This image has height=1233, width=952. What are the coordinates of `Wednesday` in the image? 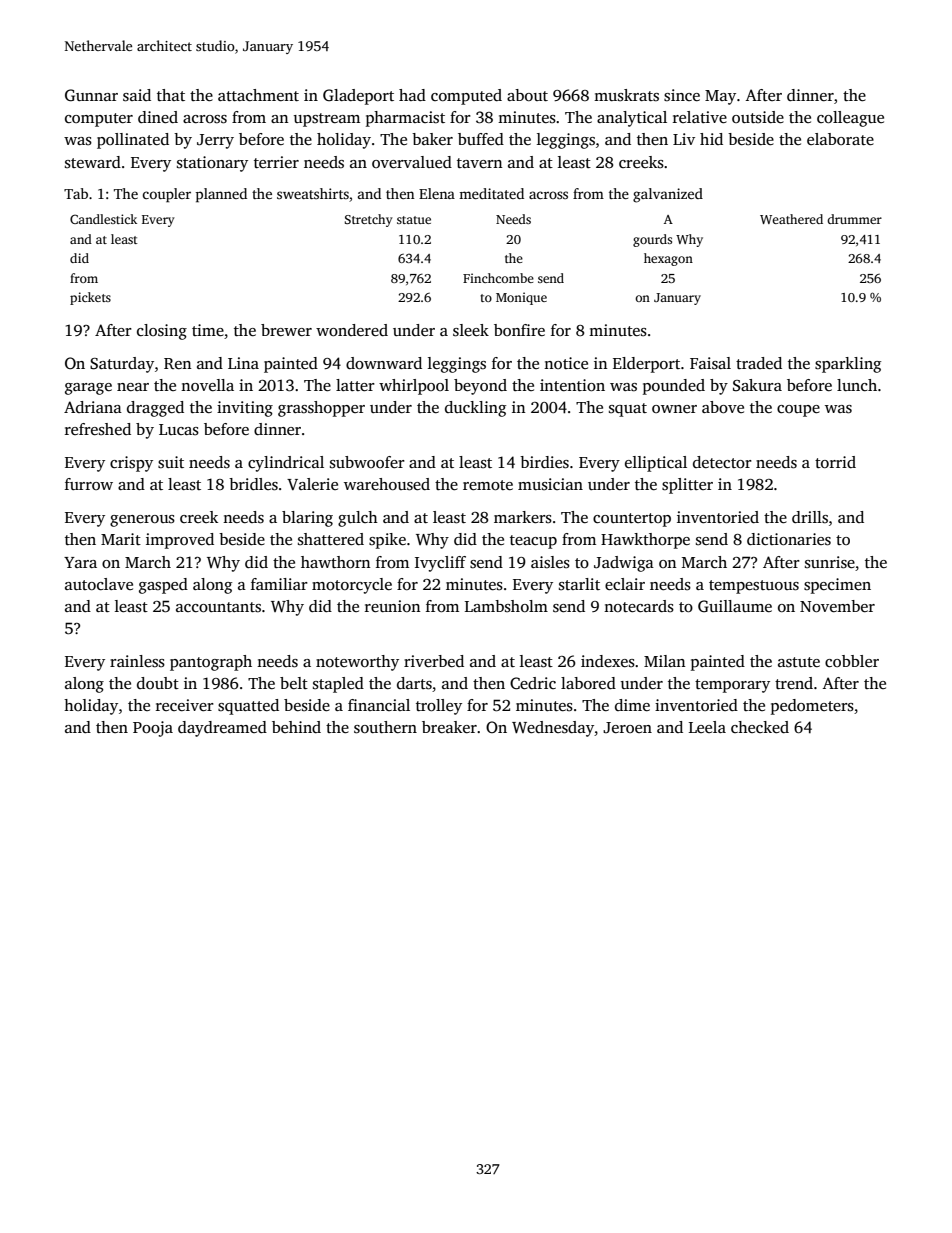 It's located at (553, 729).
